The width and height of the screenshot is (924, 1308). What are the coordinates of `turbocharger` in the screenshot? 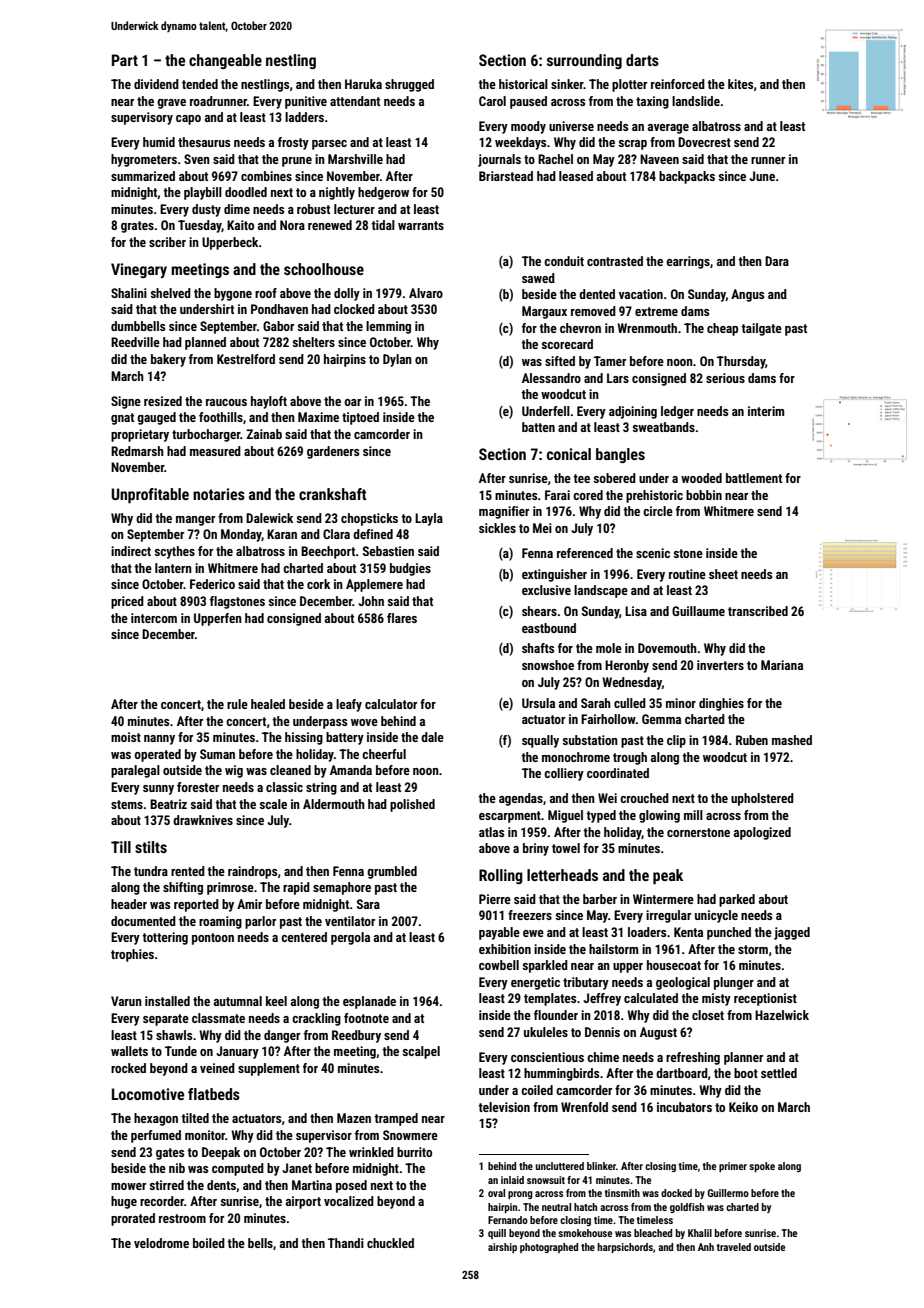 It's located at (206, 435).
